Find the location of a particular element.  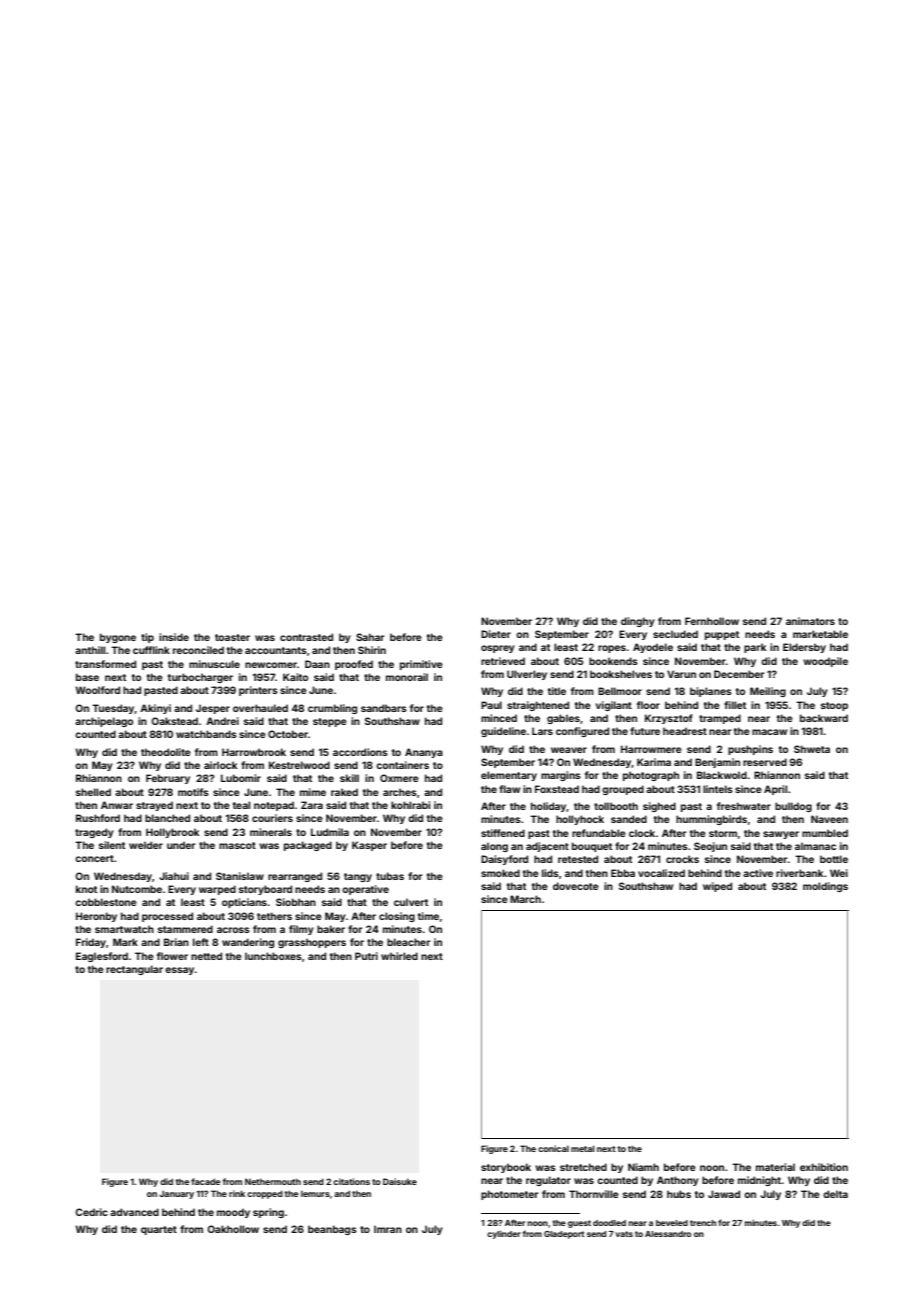

secluded is located at coordinates (675, 634).
